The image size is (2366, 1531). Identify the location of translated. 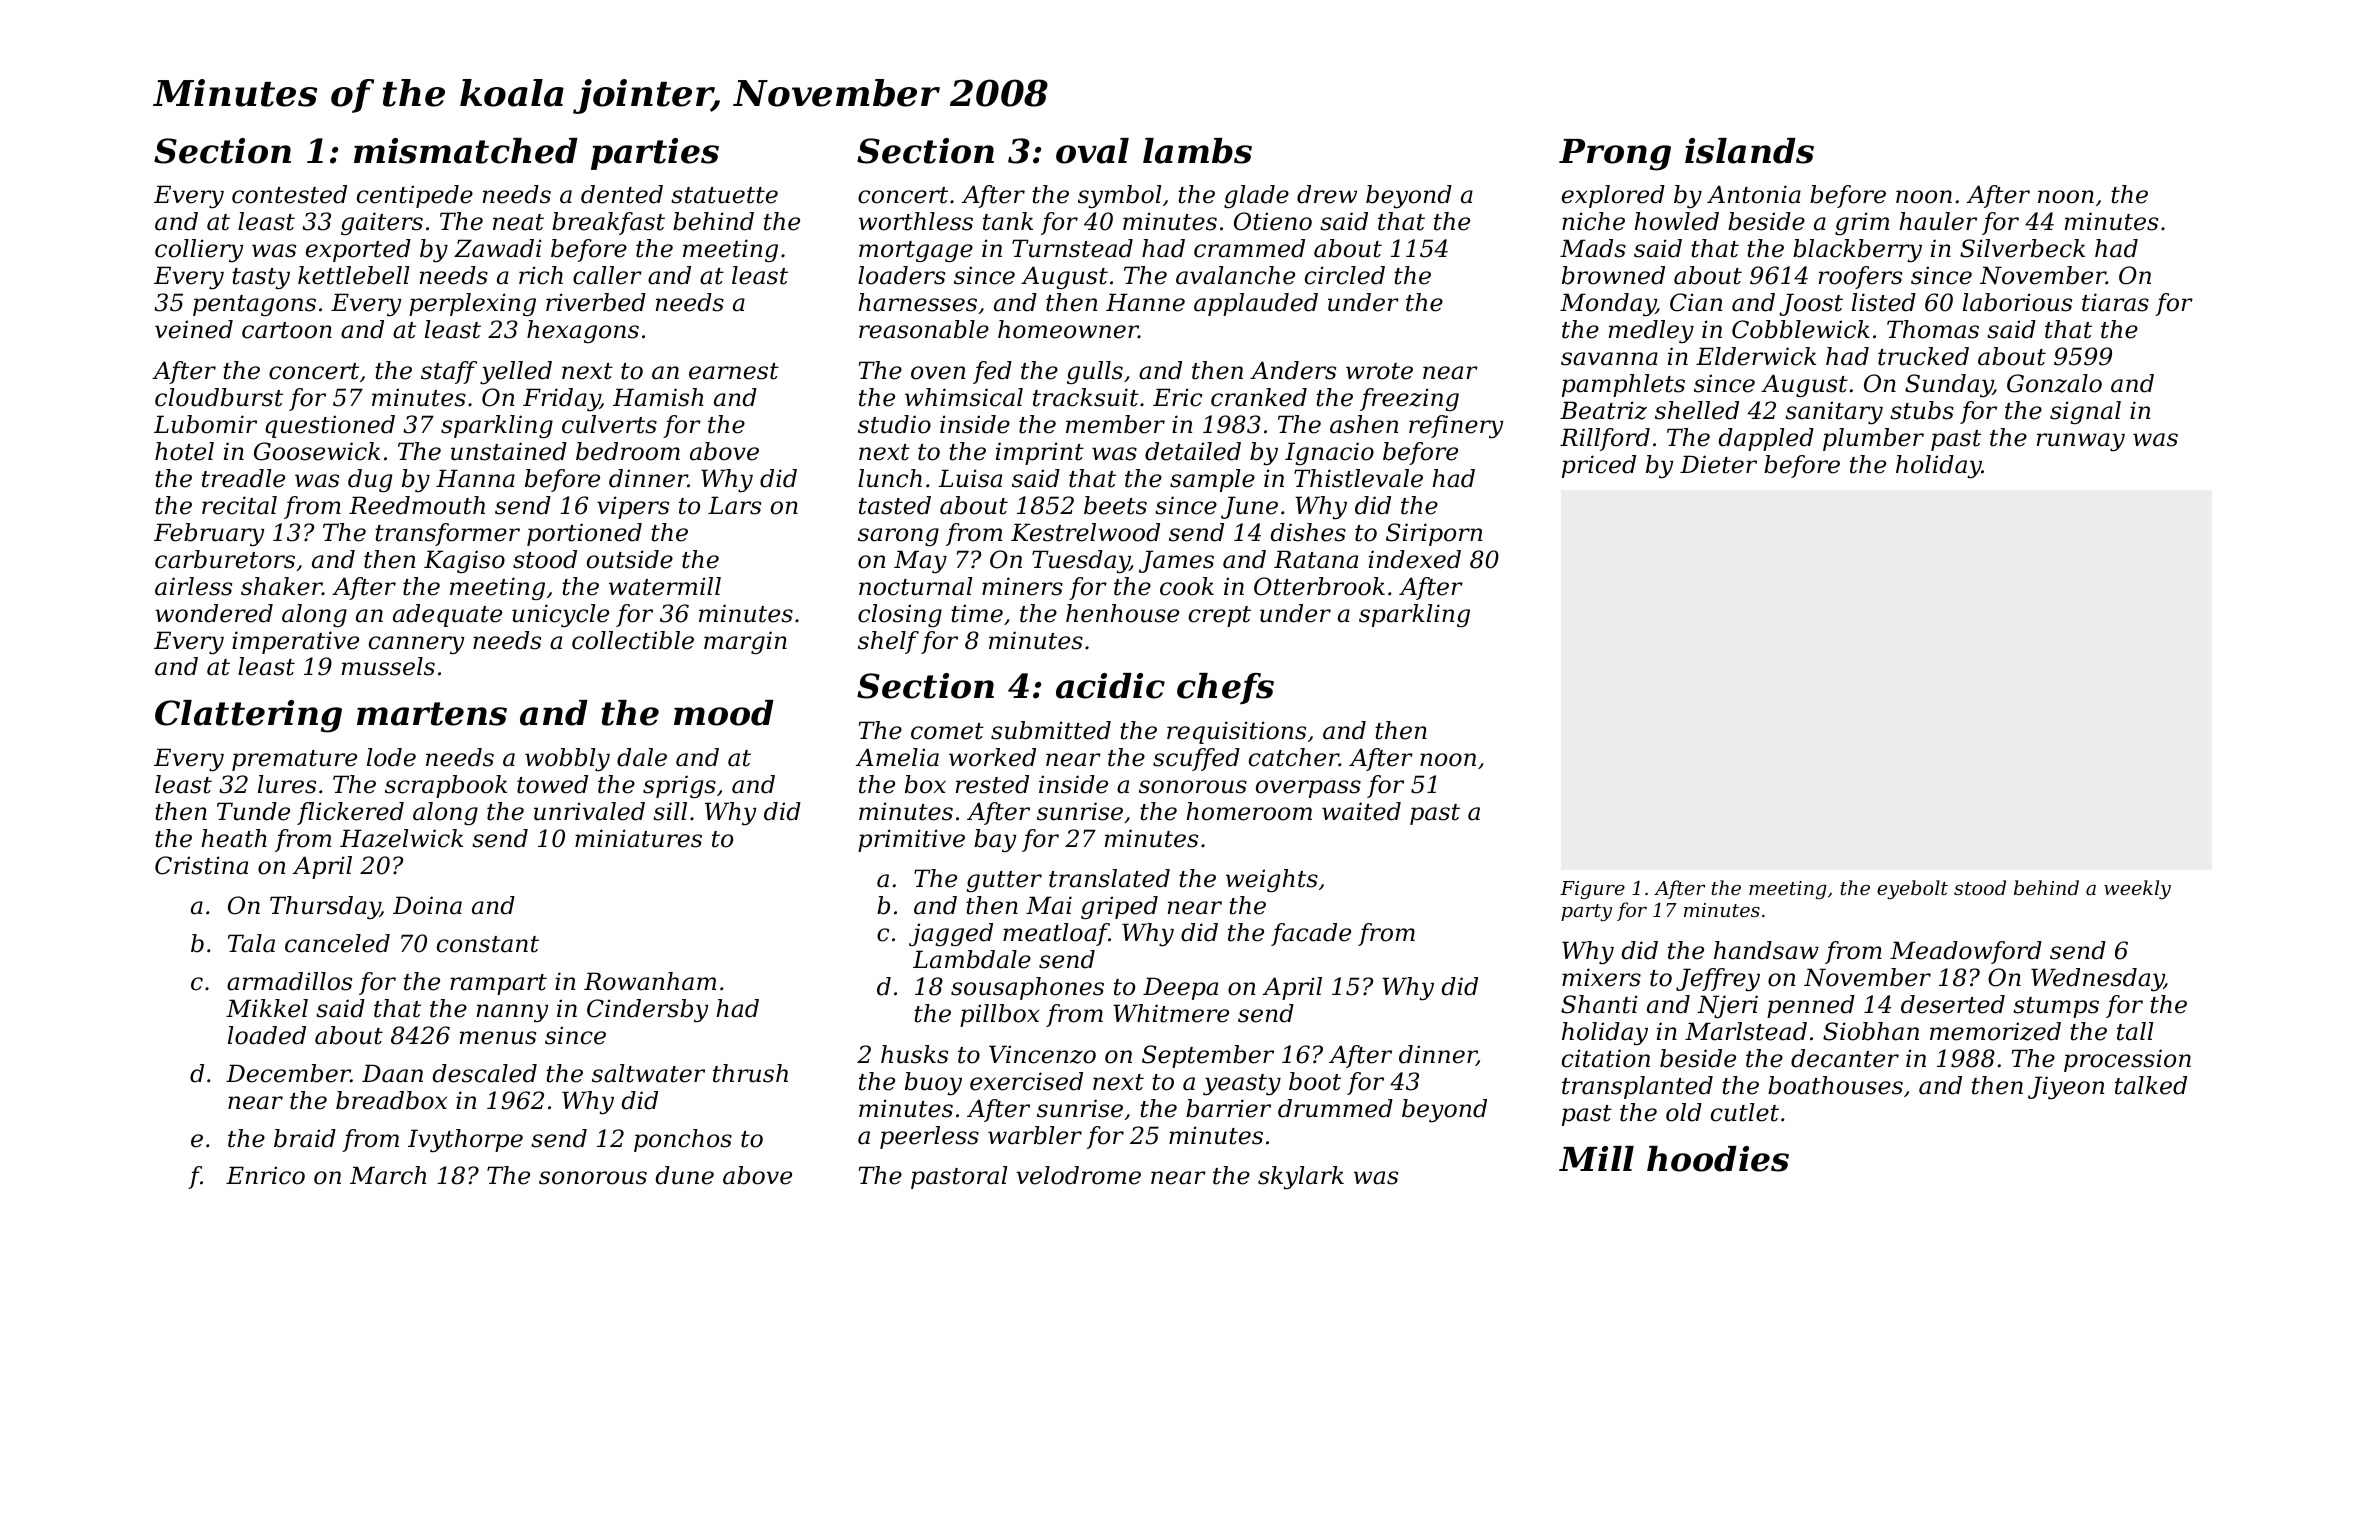
(1109, 878).
